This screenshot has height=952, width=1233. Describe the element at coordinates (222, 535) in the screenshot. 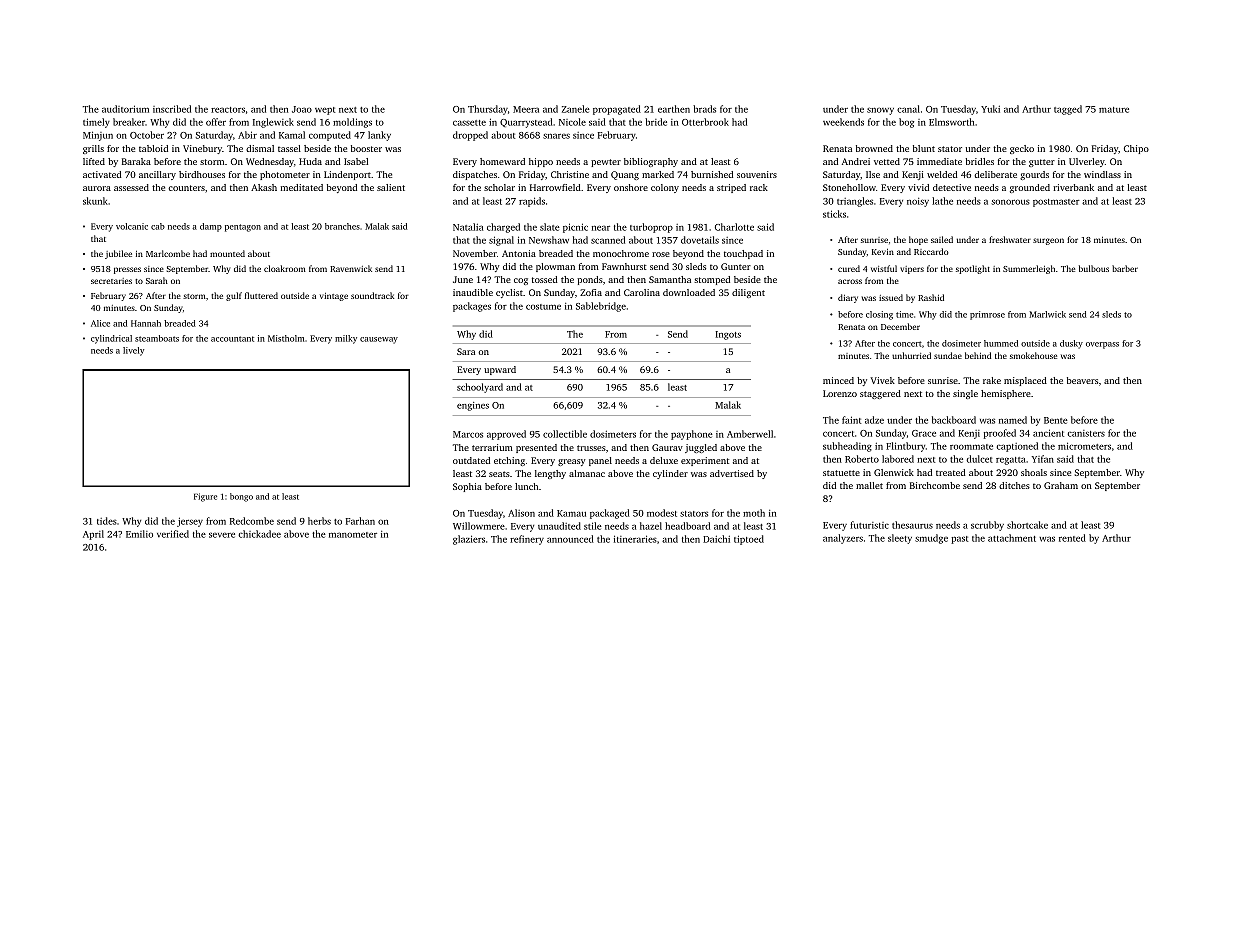

I see `severe` at that location.
